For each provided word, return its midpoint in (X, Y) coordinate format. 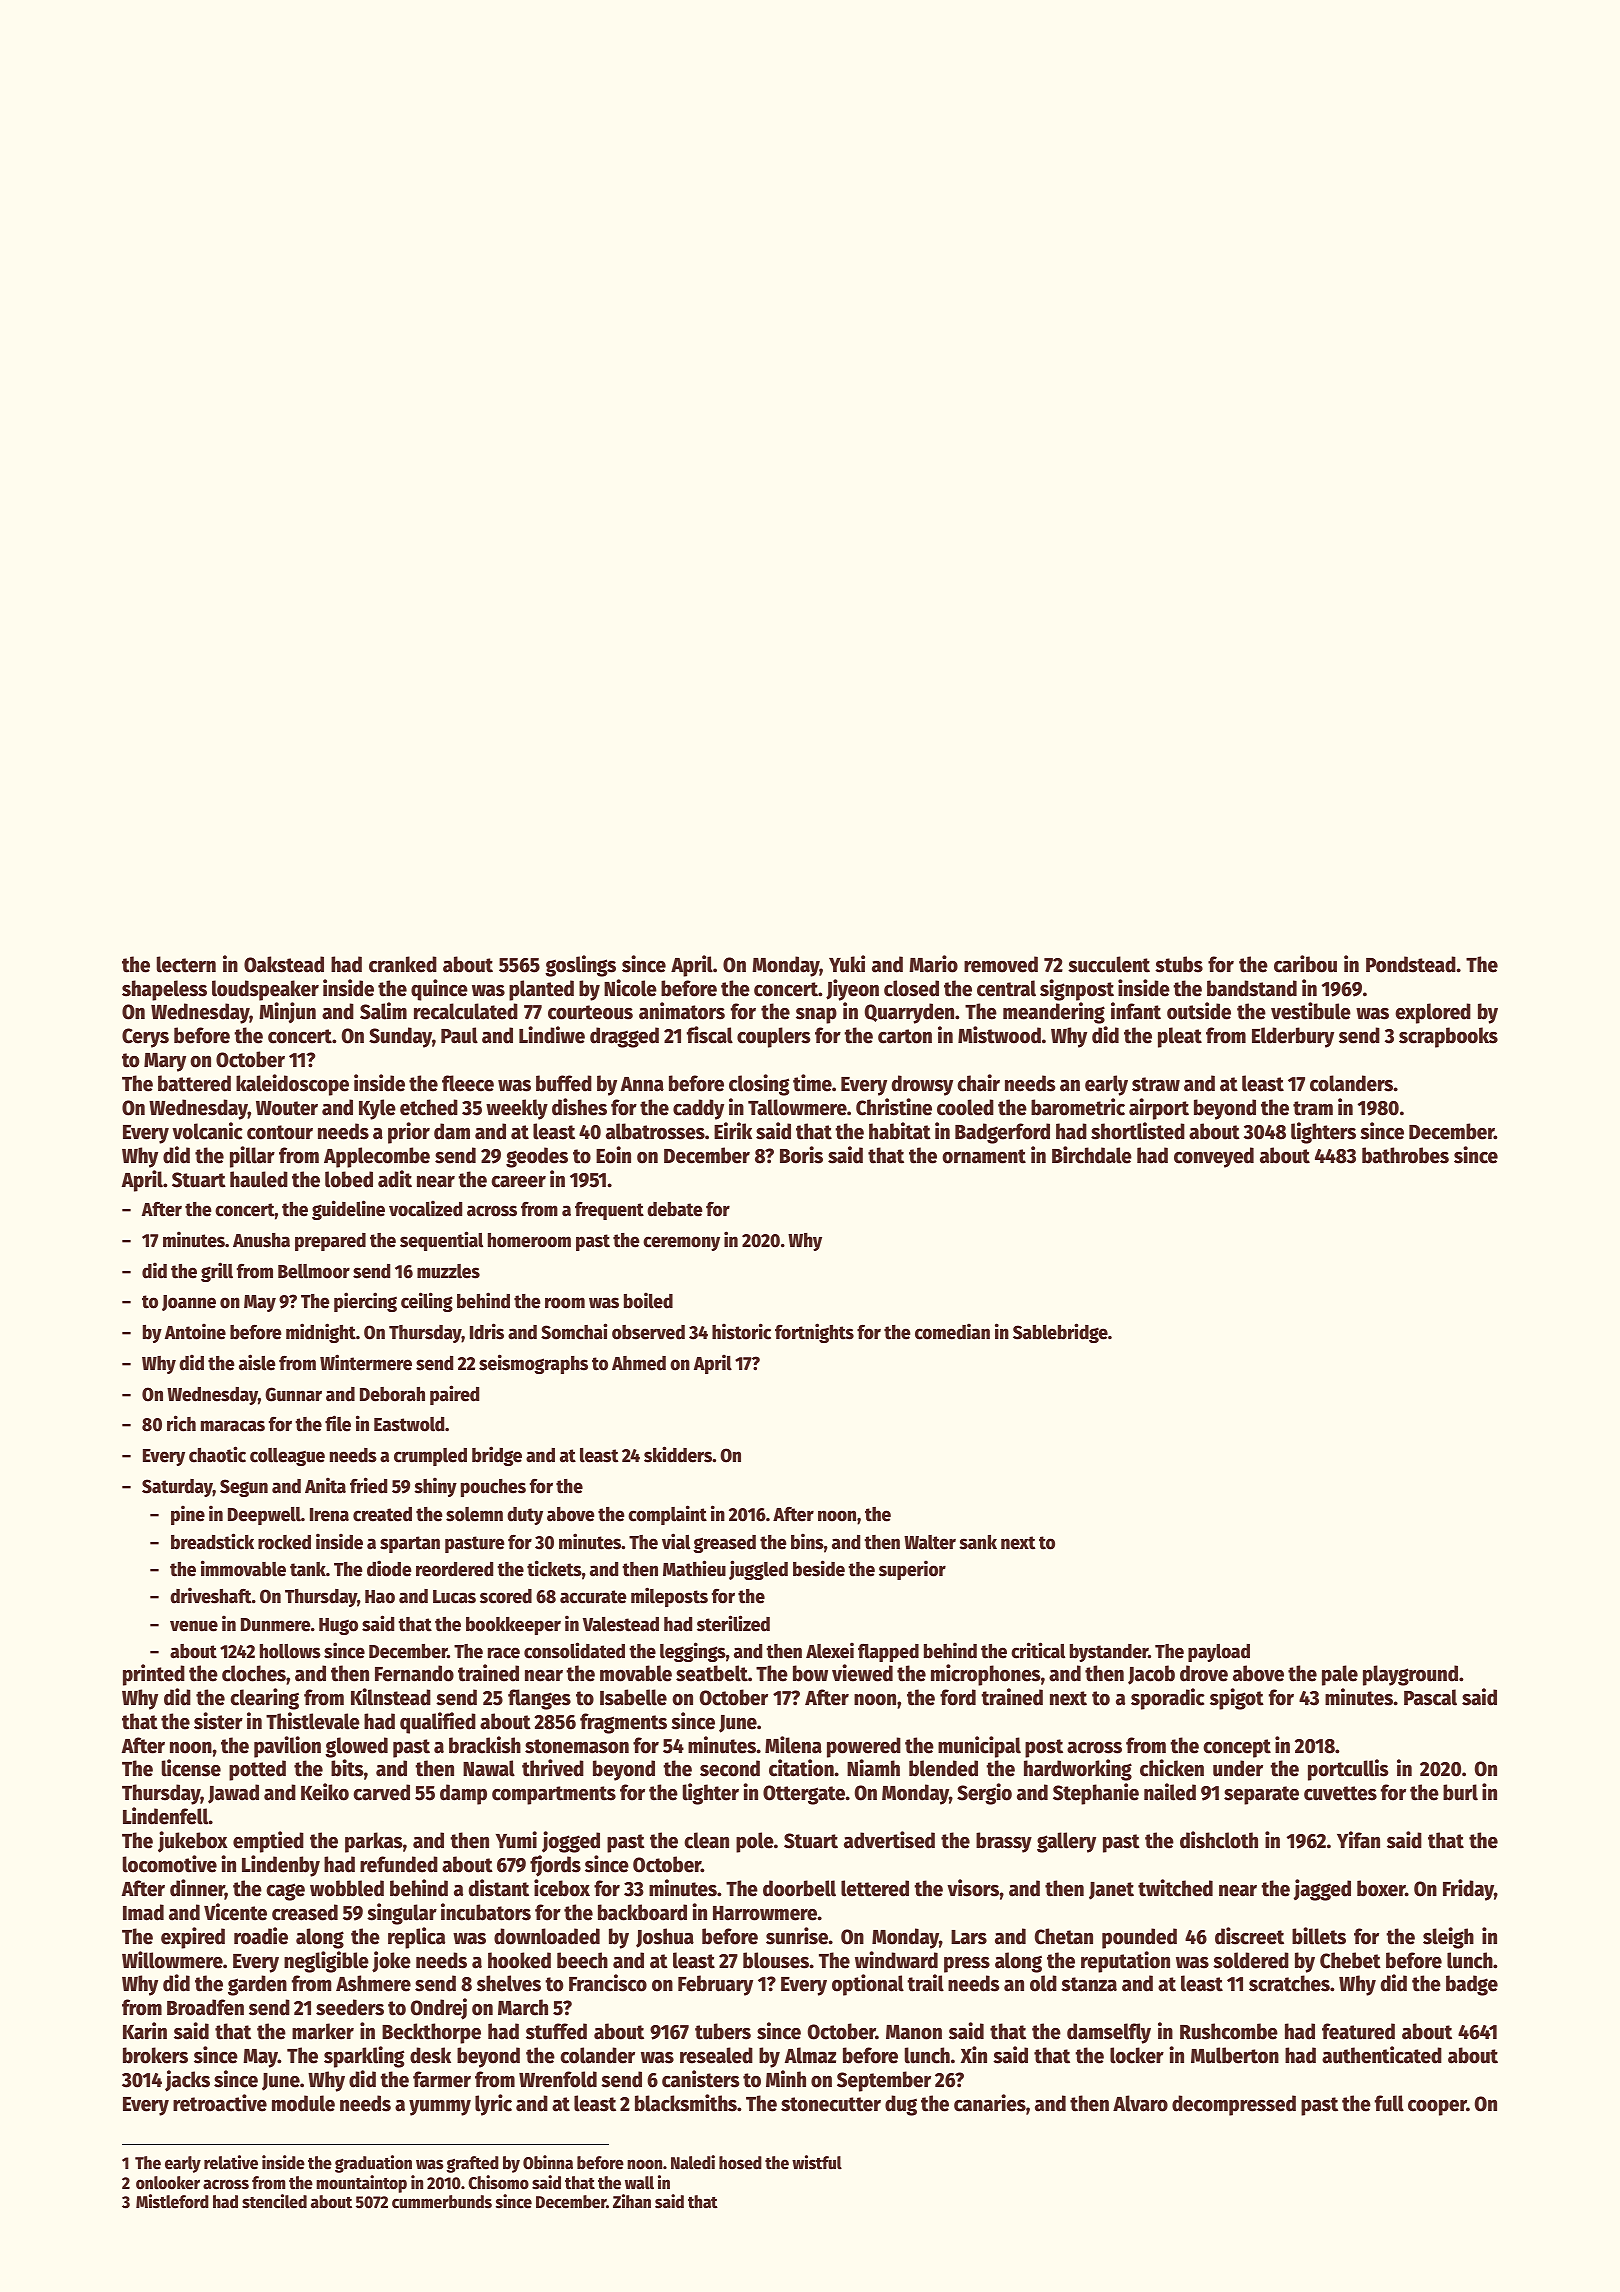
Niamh (873, 1768)
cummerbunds (442, 2202)
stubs (1179, 964)
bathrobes (1405, 1155)
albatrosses (655, 1131)
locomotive (170, 1864)
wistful (817, 2162)
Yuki (847, 964)
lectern (186, 964)
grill (217, 1272)
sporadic (1168, 1699)
